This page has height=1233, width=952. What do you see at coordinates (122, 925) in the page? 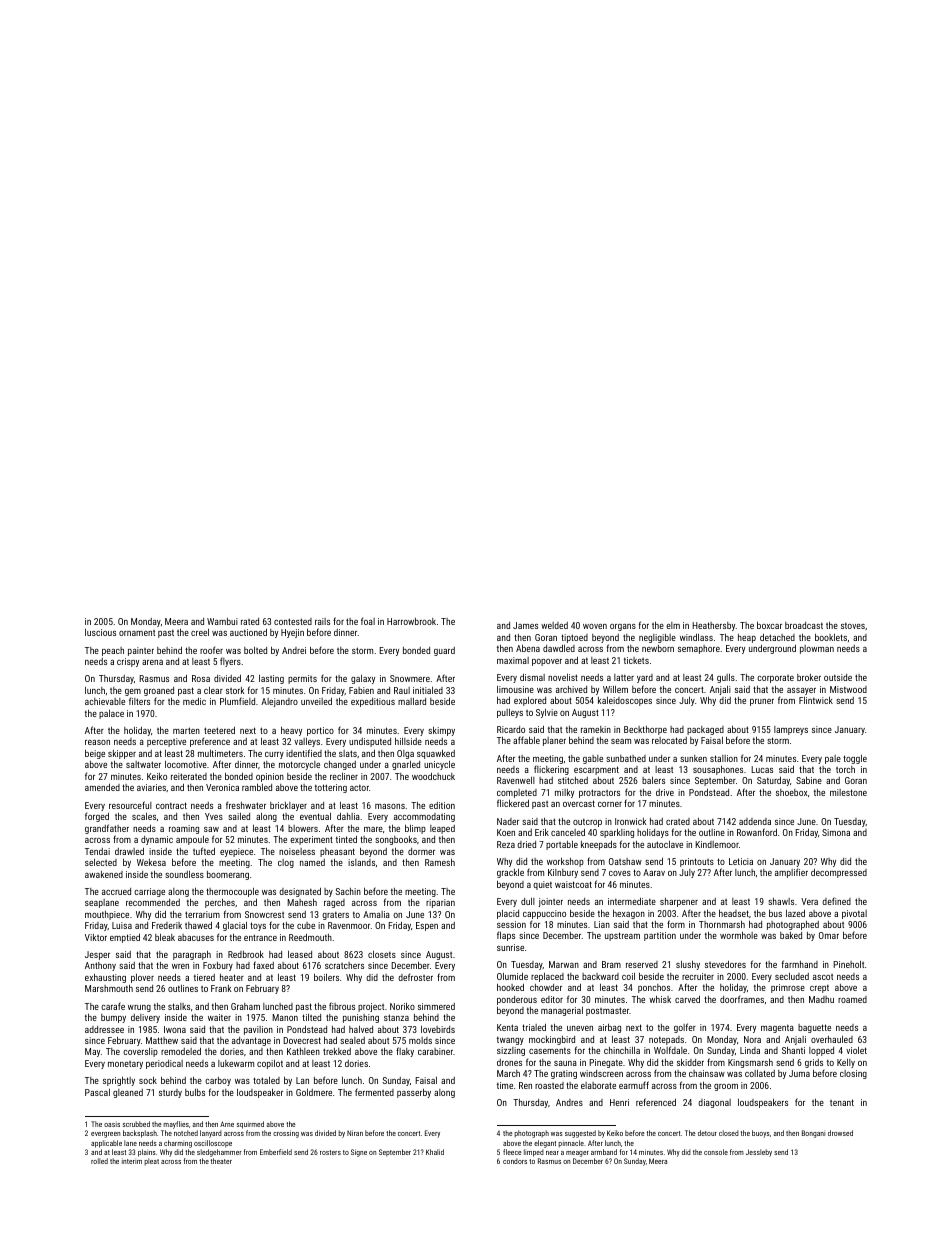
I see `Luisa` at bounding box center [122, 925].
